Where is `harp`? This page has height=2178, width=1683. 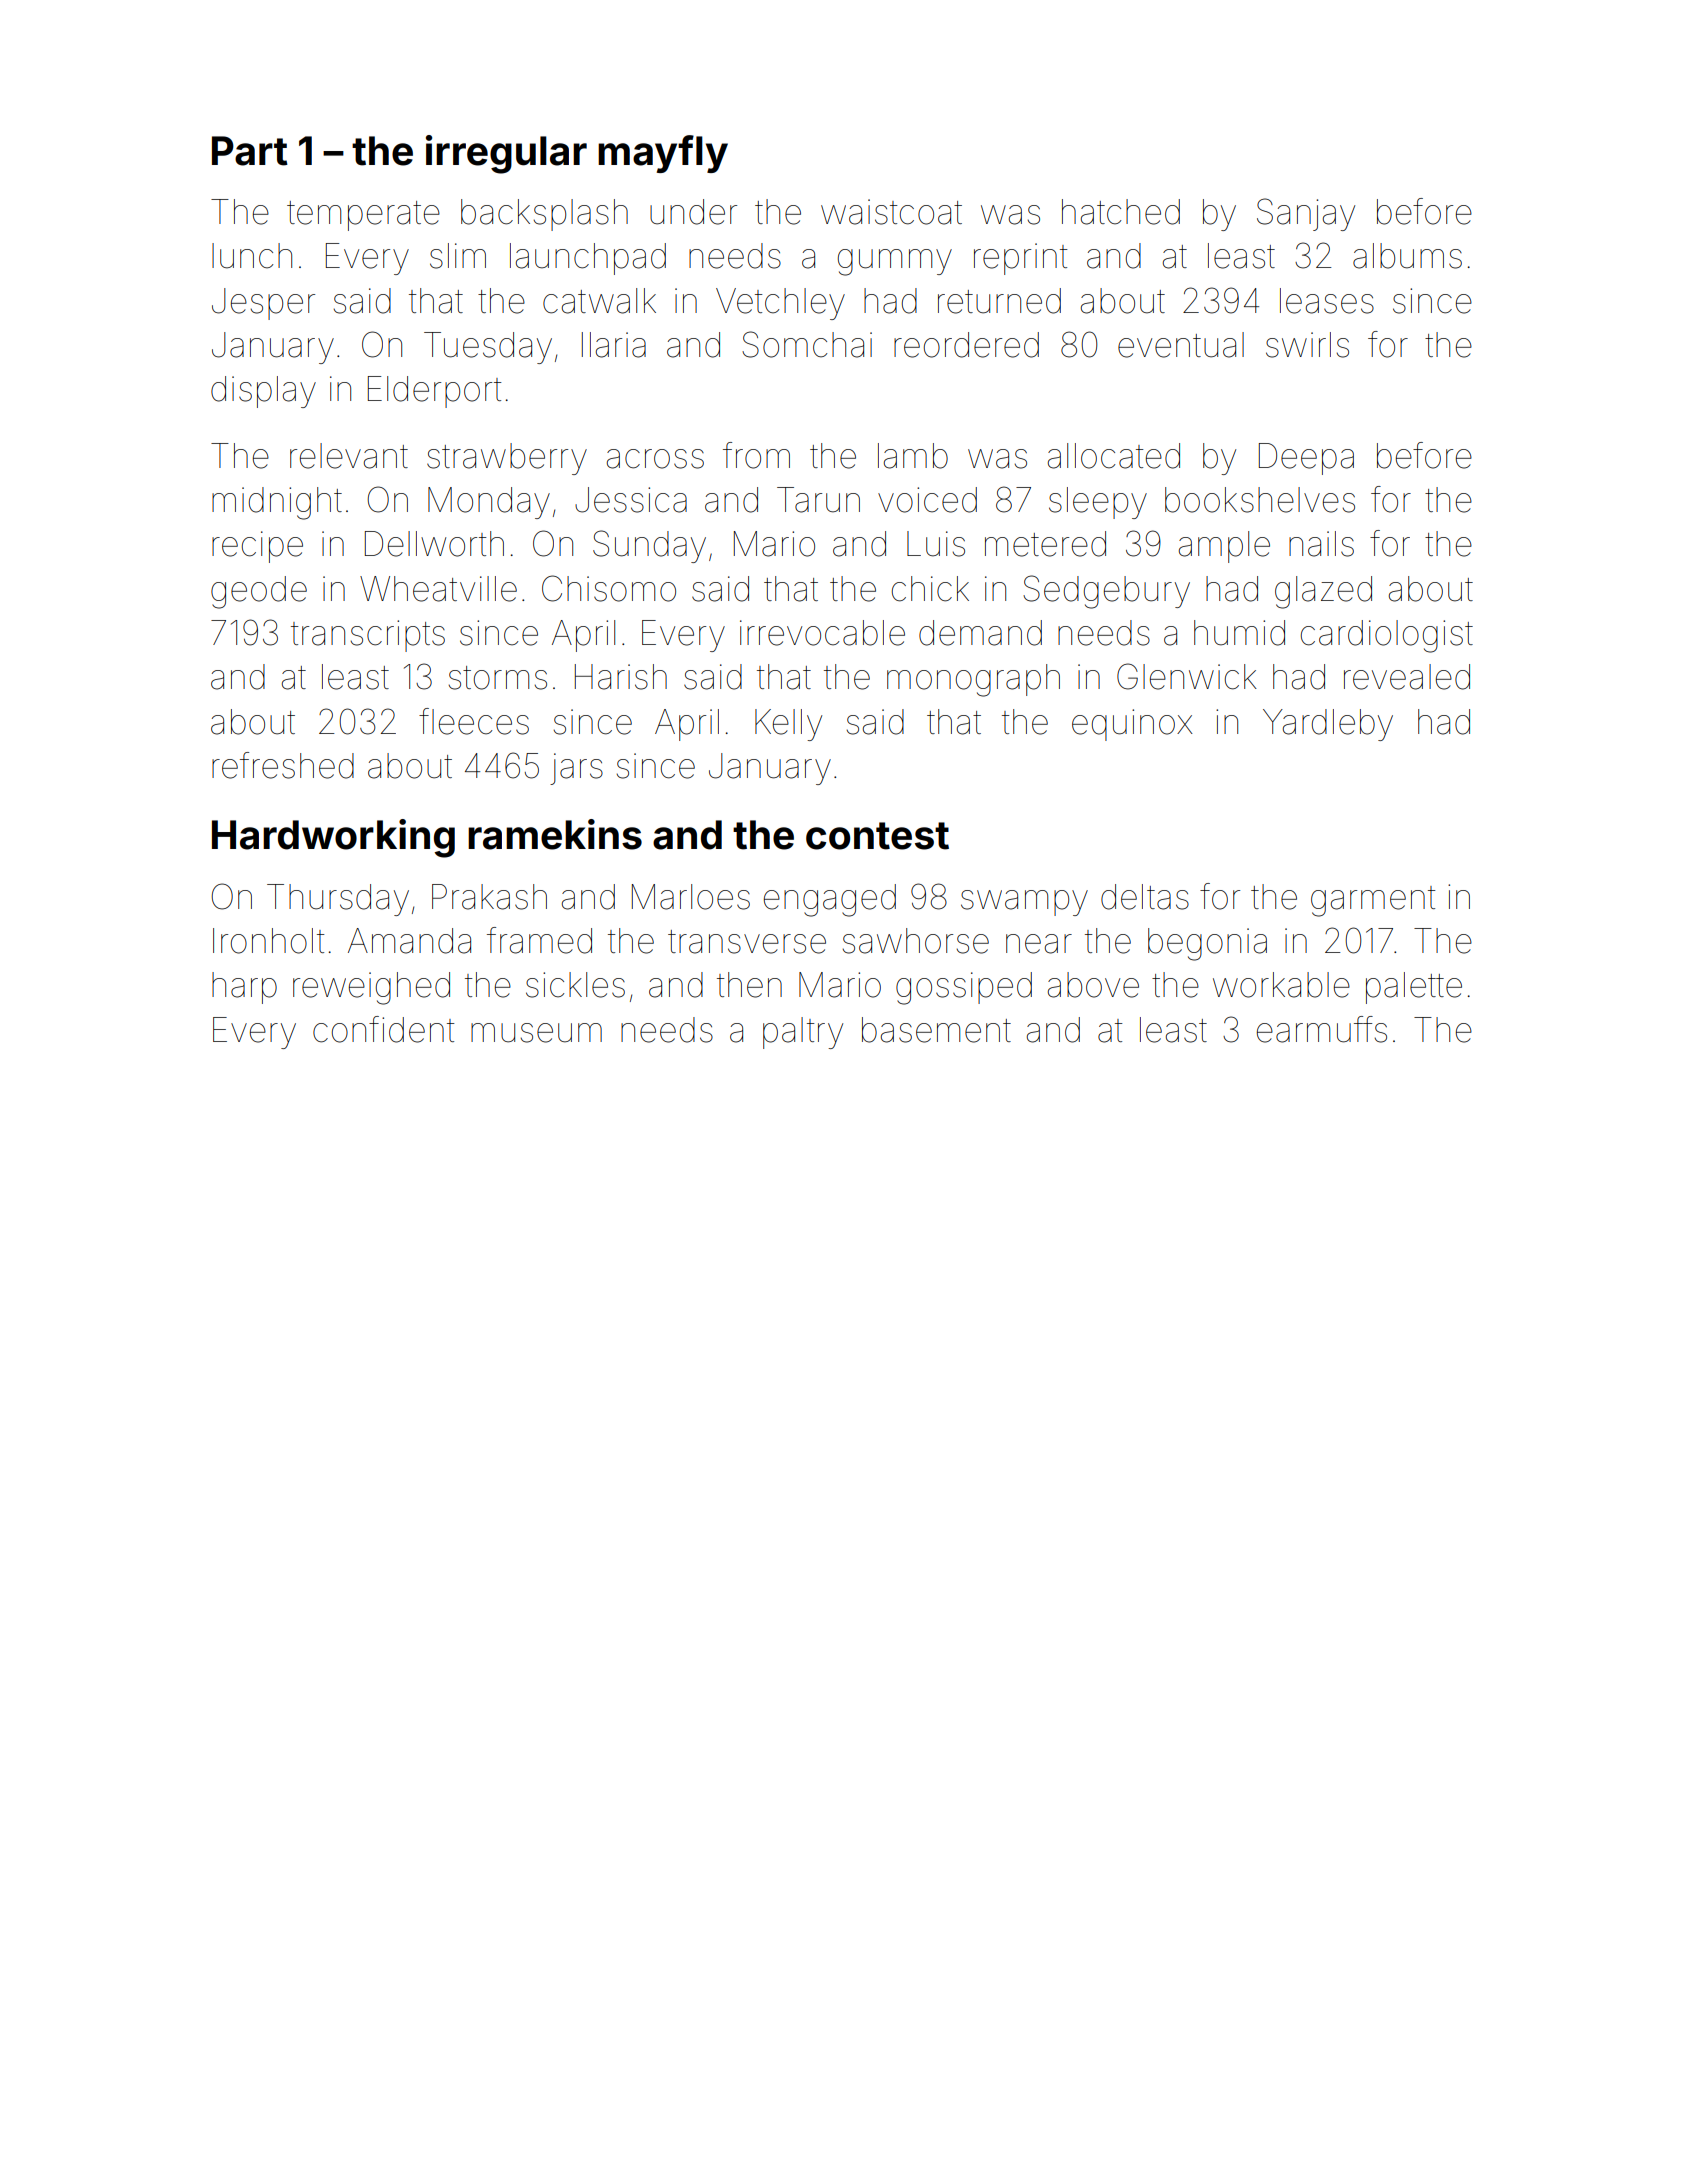 harp is located at coordinates (244, 988).
